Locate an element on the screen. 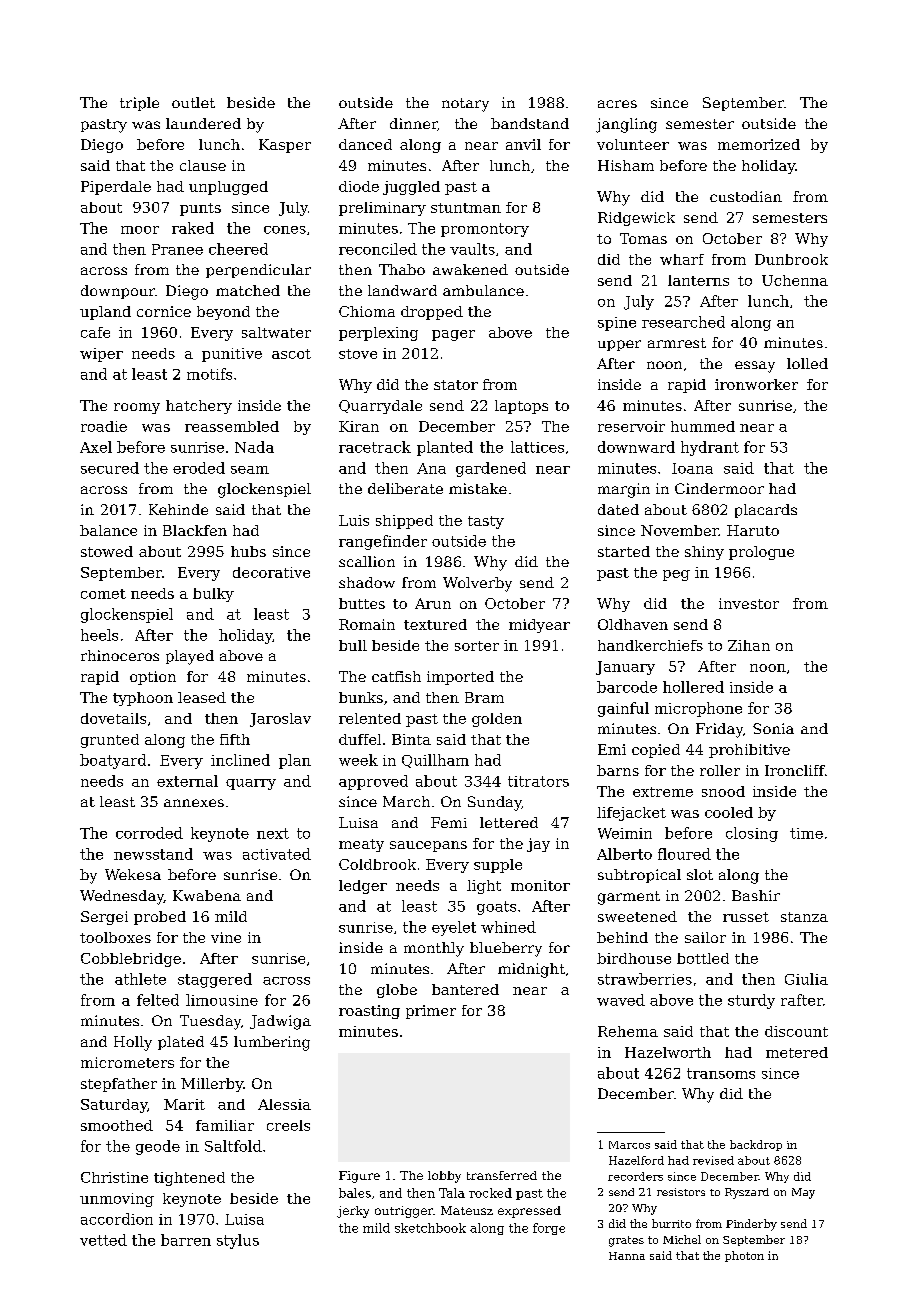  anvil is located at coordinates (523, 144).
